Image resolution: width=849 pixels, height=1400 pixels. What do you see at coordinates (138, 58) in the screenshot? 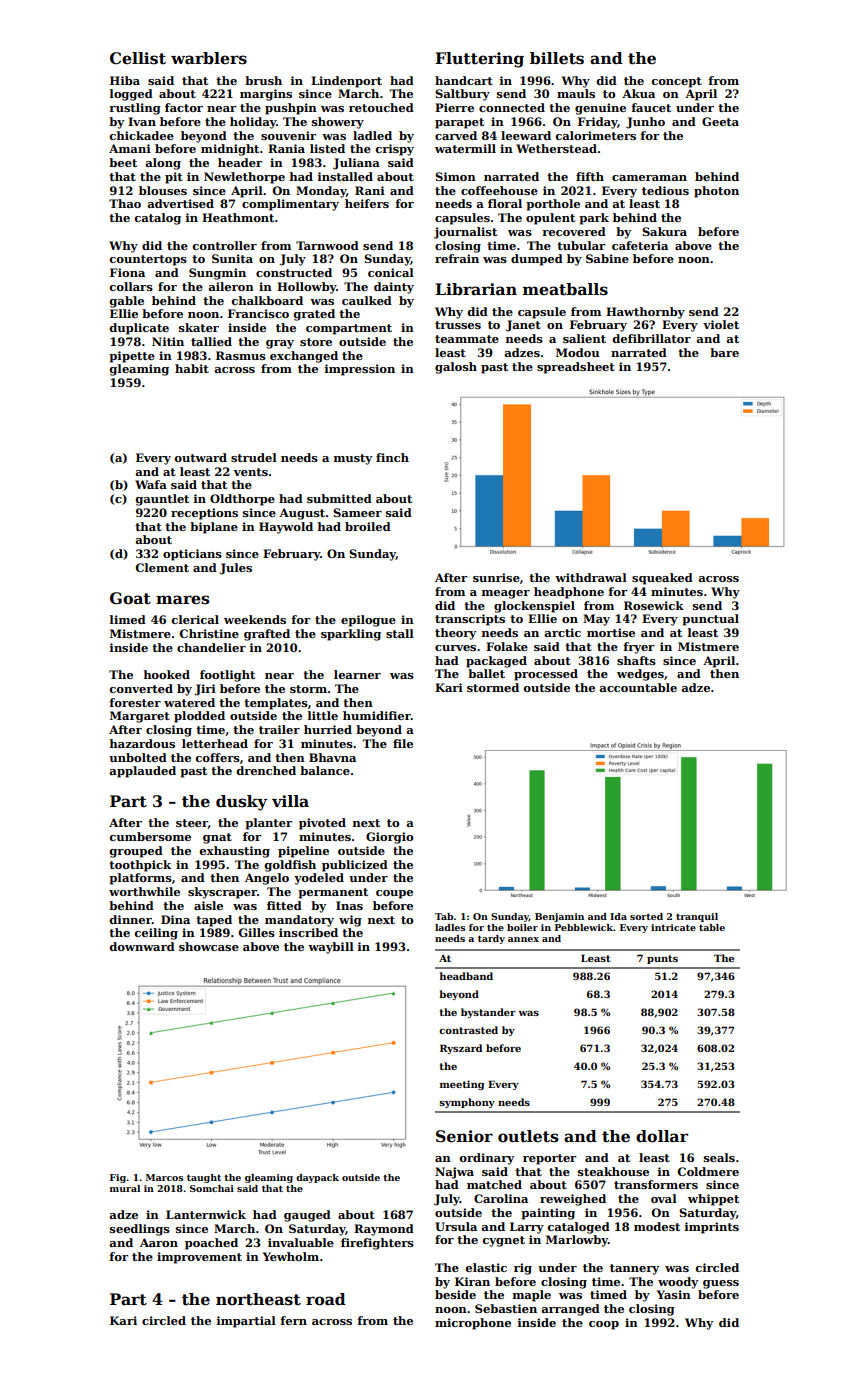
I see `Cellist` at bounding box center [138, 58].
